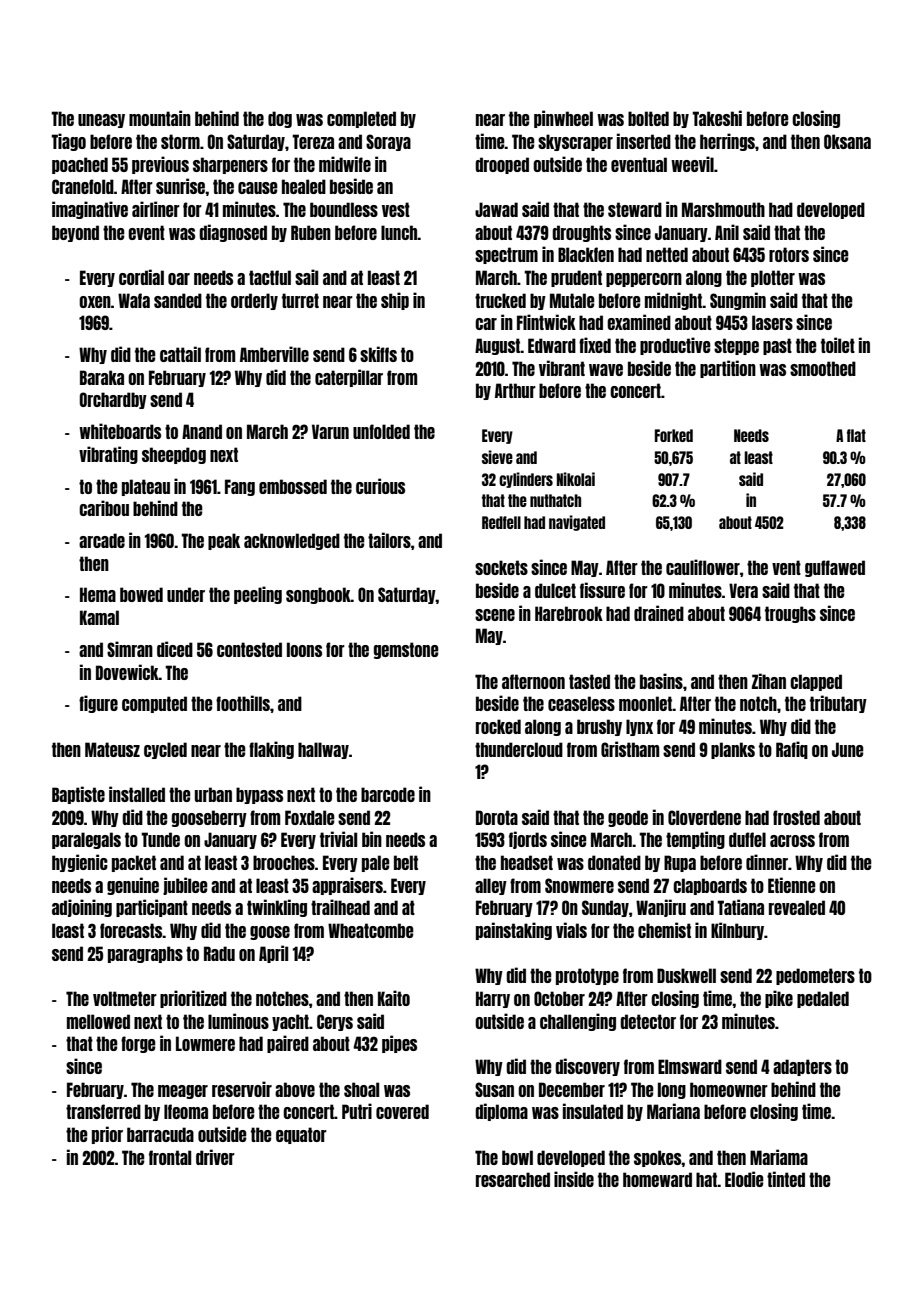  What do you see at coordinates (802, 1067) in the document?
I see `adapters` at bounding box center [802, 1067].
